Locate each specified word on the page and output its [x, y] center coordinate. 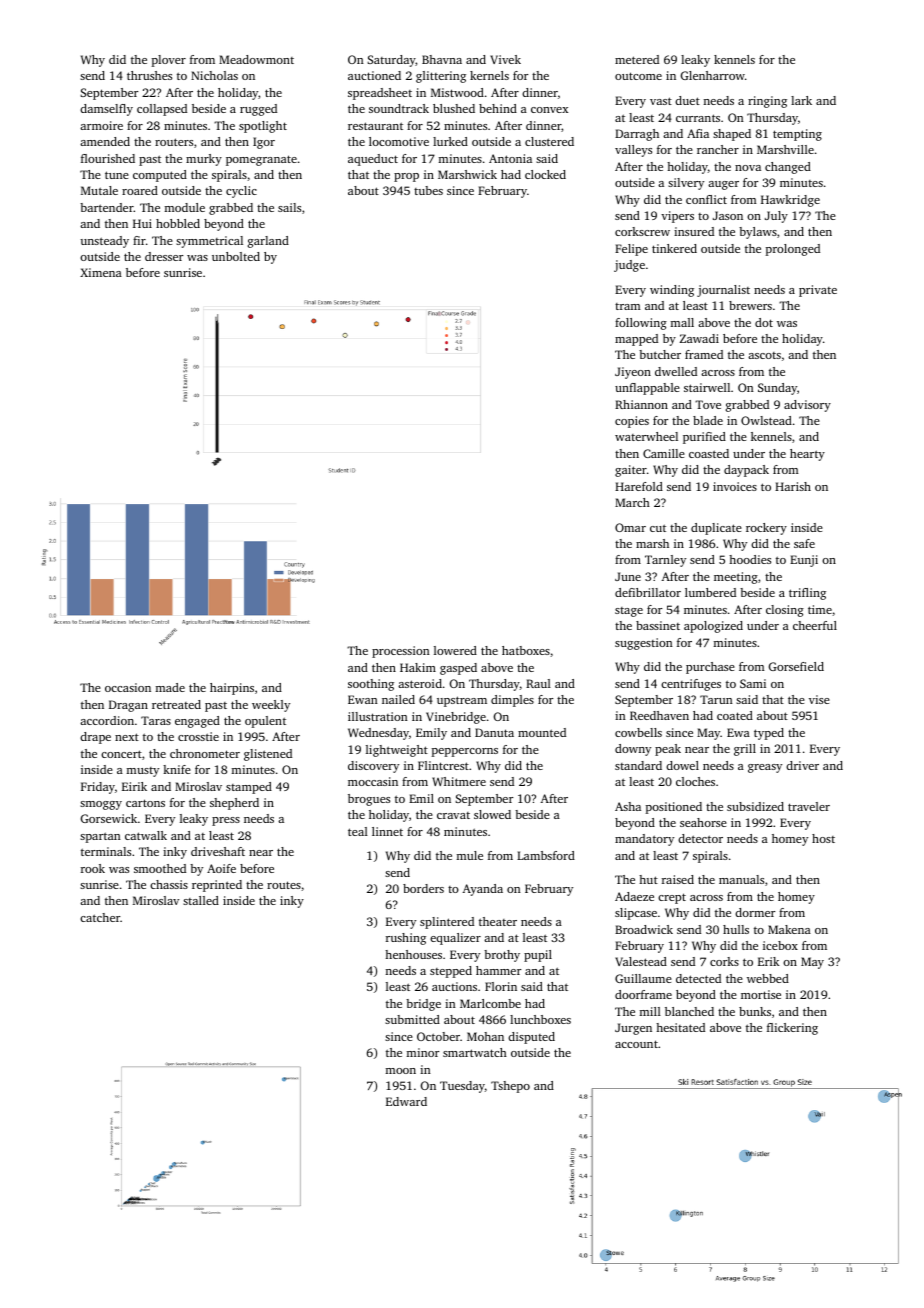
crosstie [198, 736]
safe [804, 543]
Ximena [101, 272]
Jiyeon [633, 373]
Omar [630, 527]
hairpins [232, 689]
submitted [412, 1019]
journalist [723, 291]
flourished [108, 158]
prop [406, 177]
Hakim [418, 667]
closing [785, 611]
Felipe [631, 250]
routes [284, 885]
